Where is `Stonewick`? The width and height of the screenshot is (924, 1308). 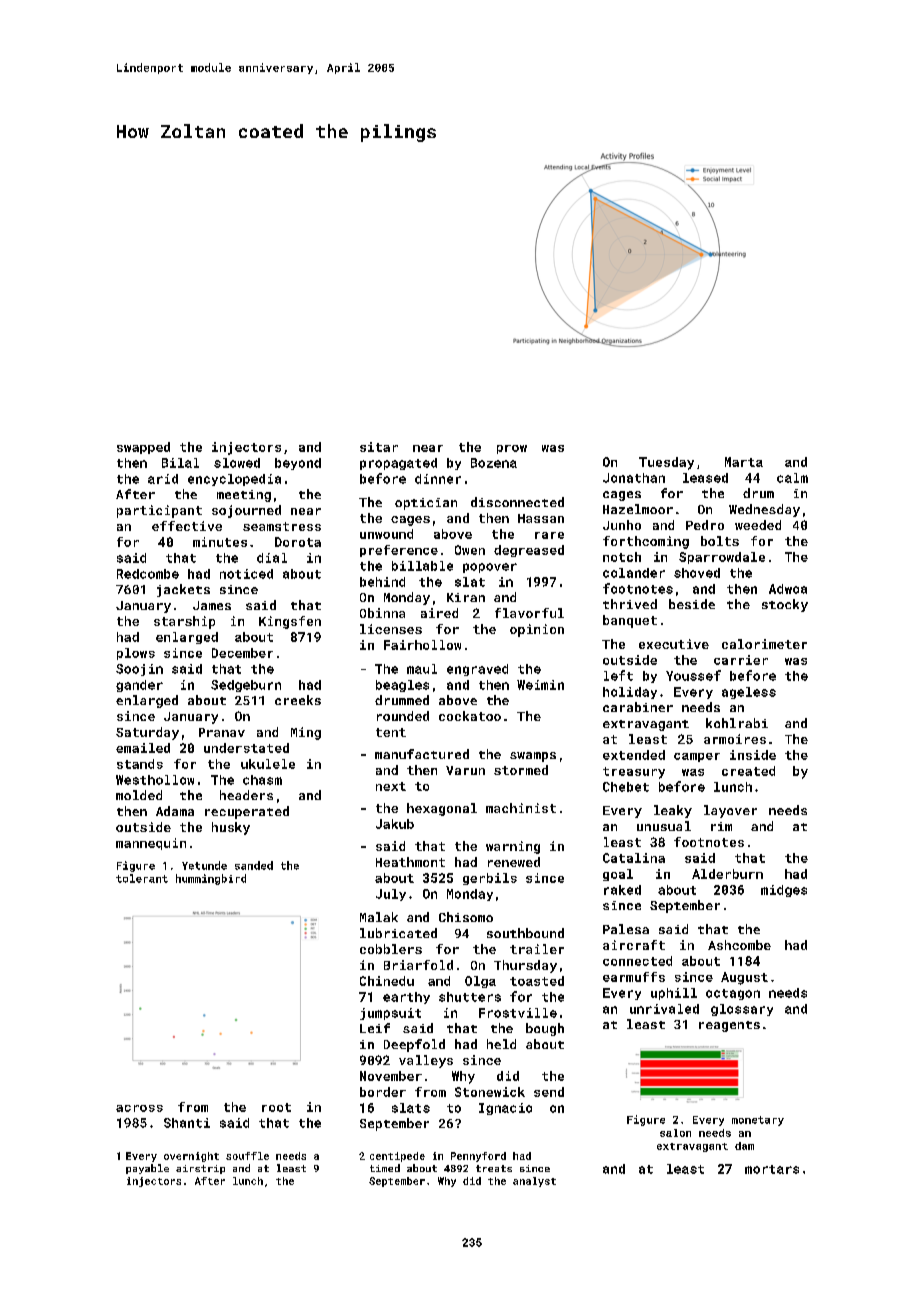 Stonewick is located at coordinates (490, 1092).
